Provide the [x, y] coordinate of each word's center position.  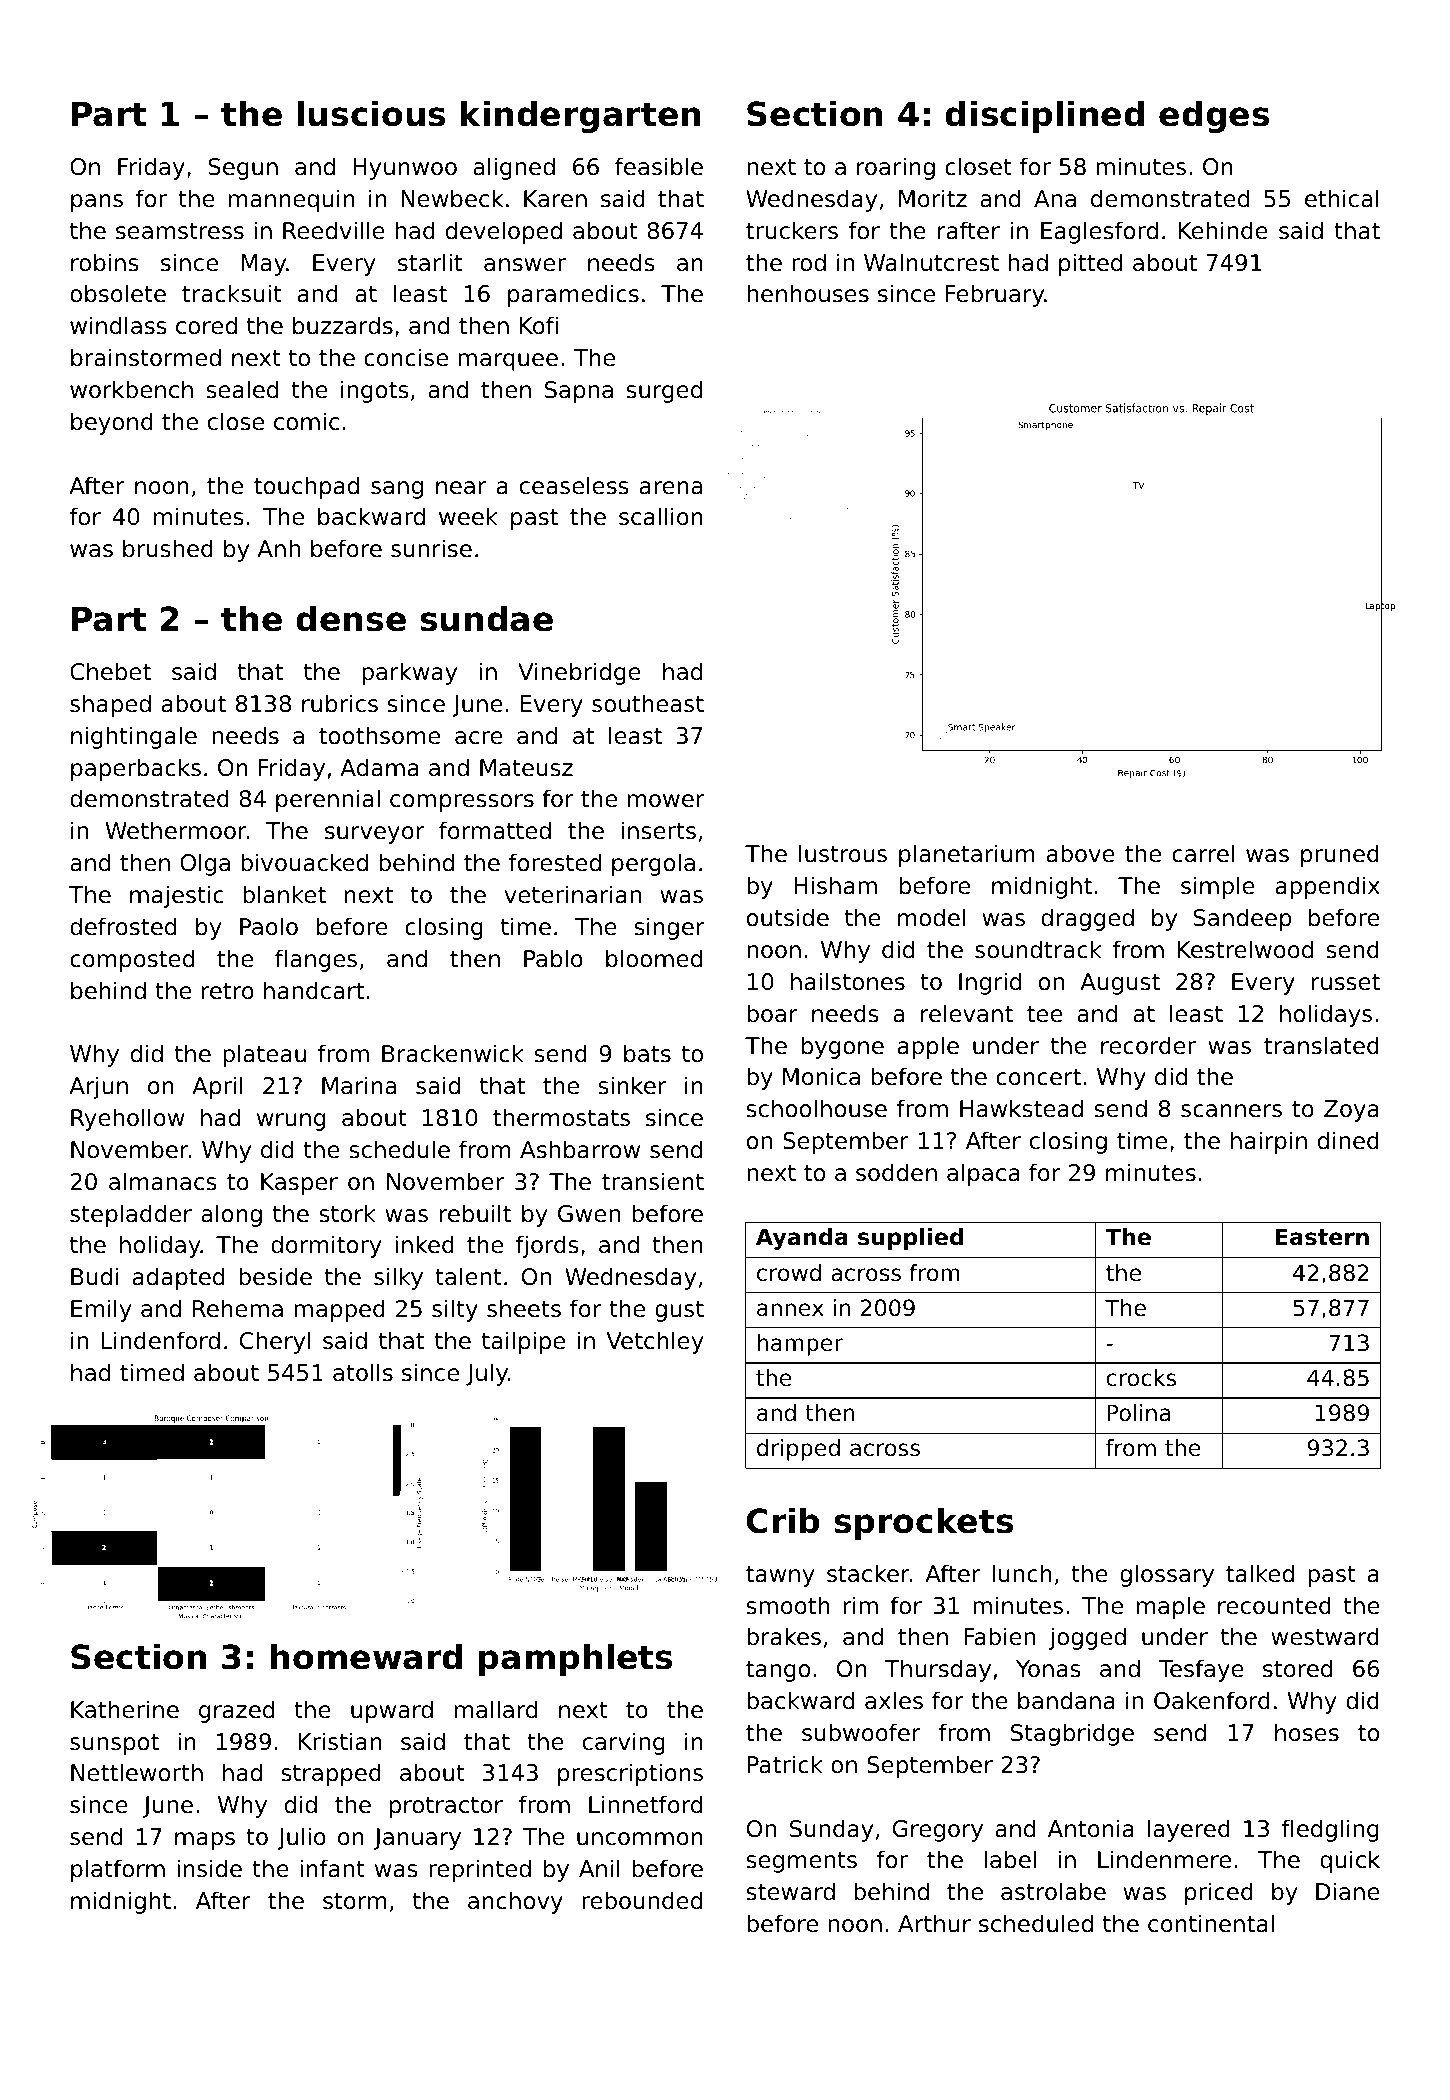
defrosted [123, 926]
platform [118, 1870]
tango [778, 1671]
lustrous [843, 853]
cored [206, 325]
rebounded [642, 1900]
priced [1219, 1893]
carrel [1203, 853]
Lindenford [160, 1340]
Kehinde [1223, 230]
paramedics [573, 295]
